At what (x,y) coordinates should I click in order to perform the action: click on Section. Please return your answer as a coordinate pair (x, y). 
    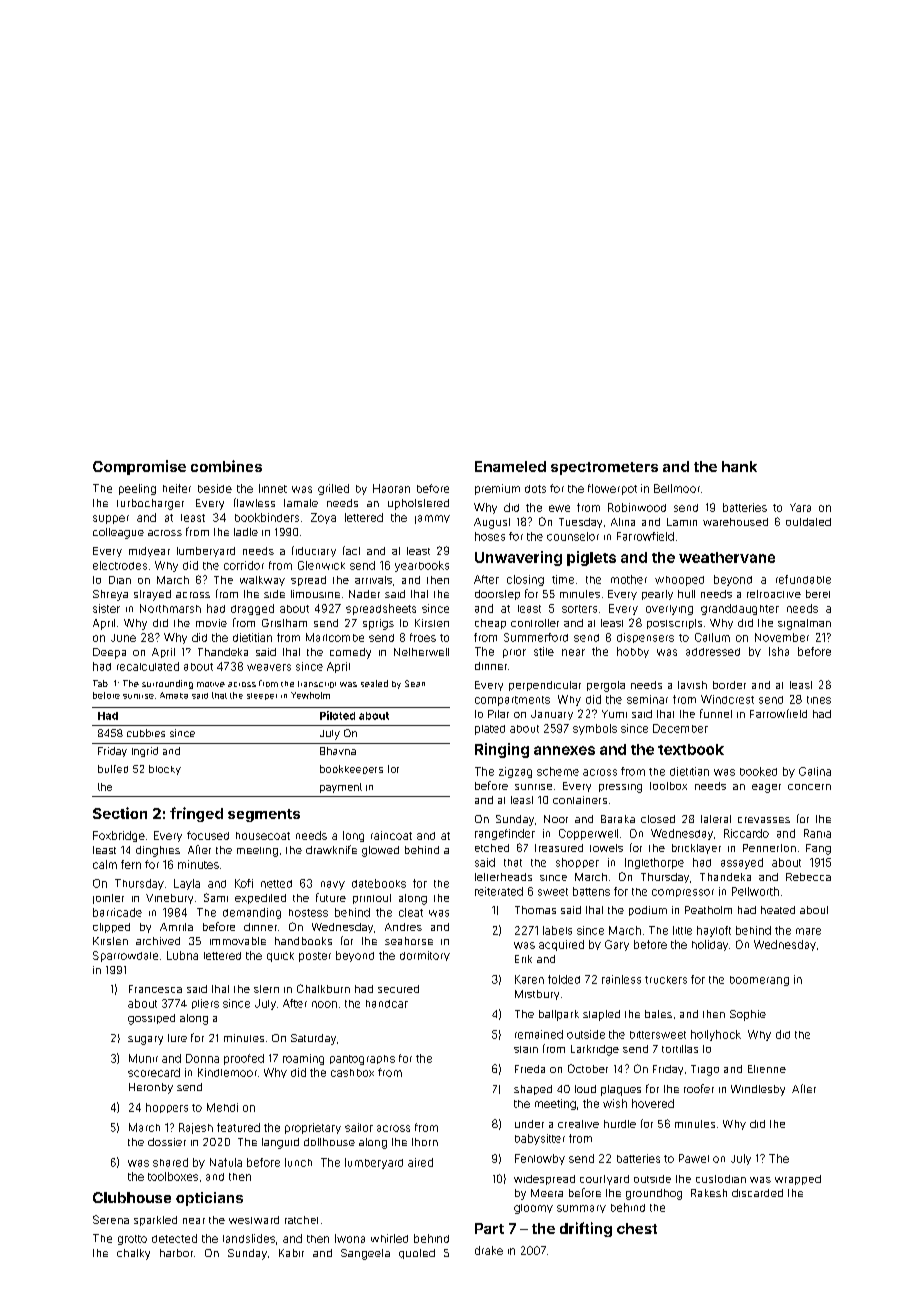
    Looking at the image, I should click on (120, 813).
